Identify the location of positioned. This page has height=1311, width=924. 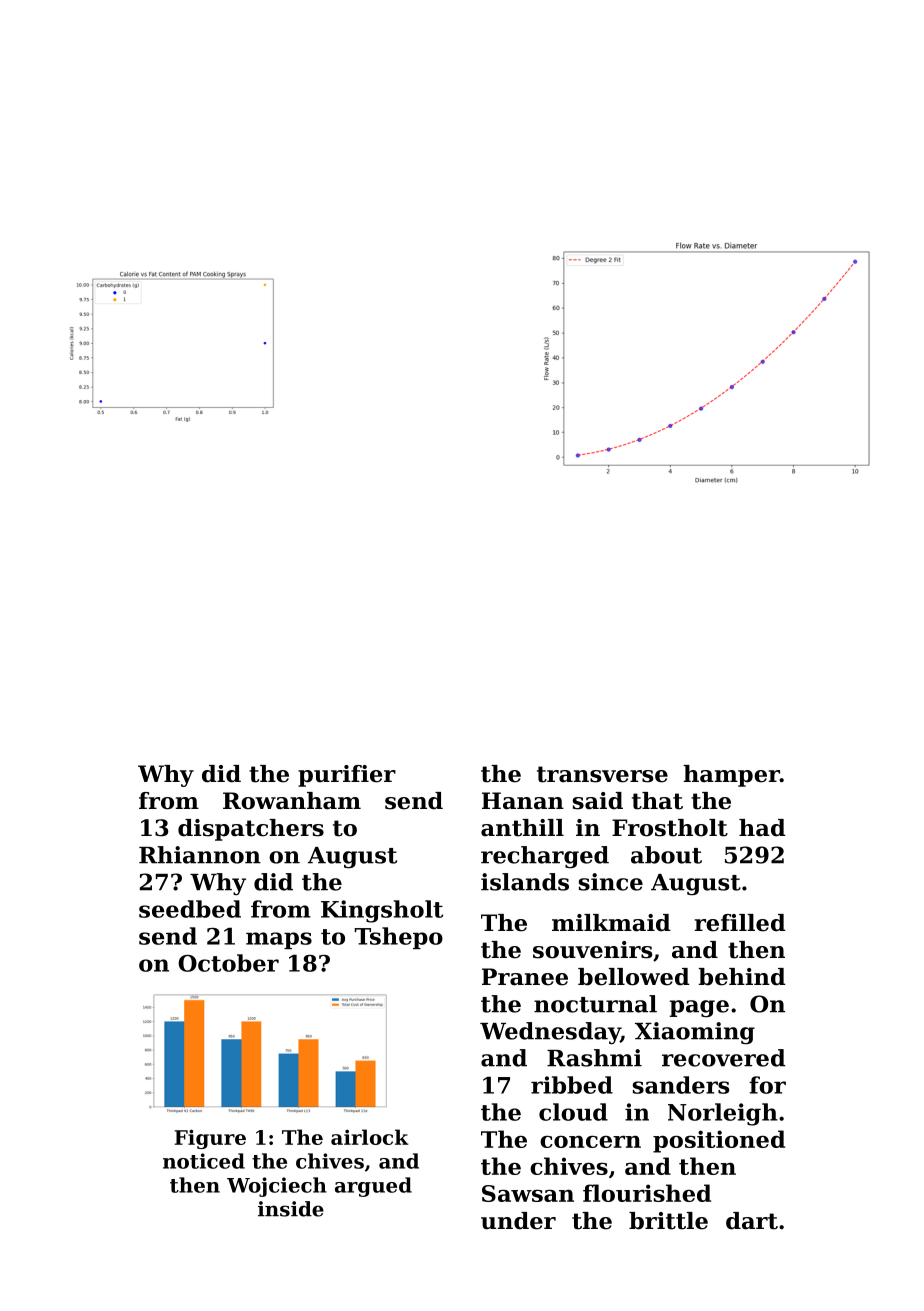
(719, 1141).
